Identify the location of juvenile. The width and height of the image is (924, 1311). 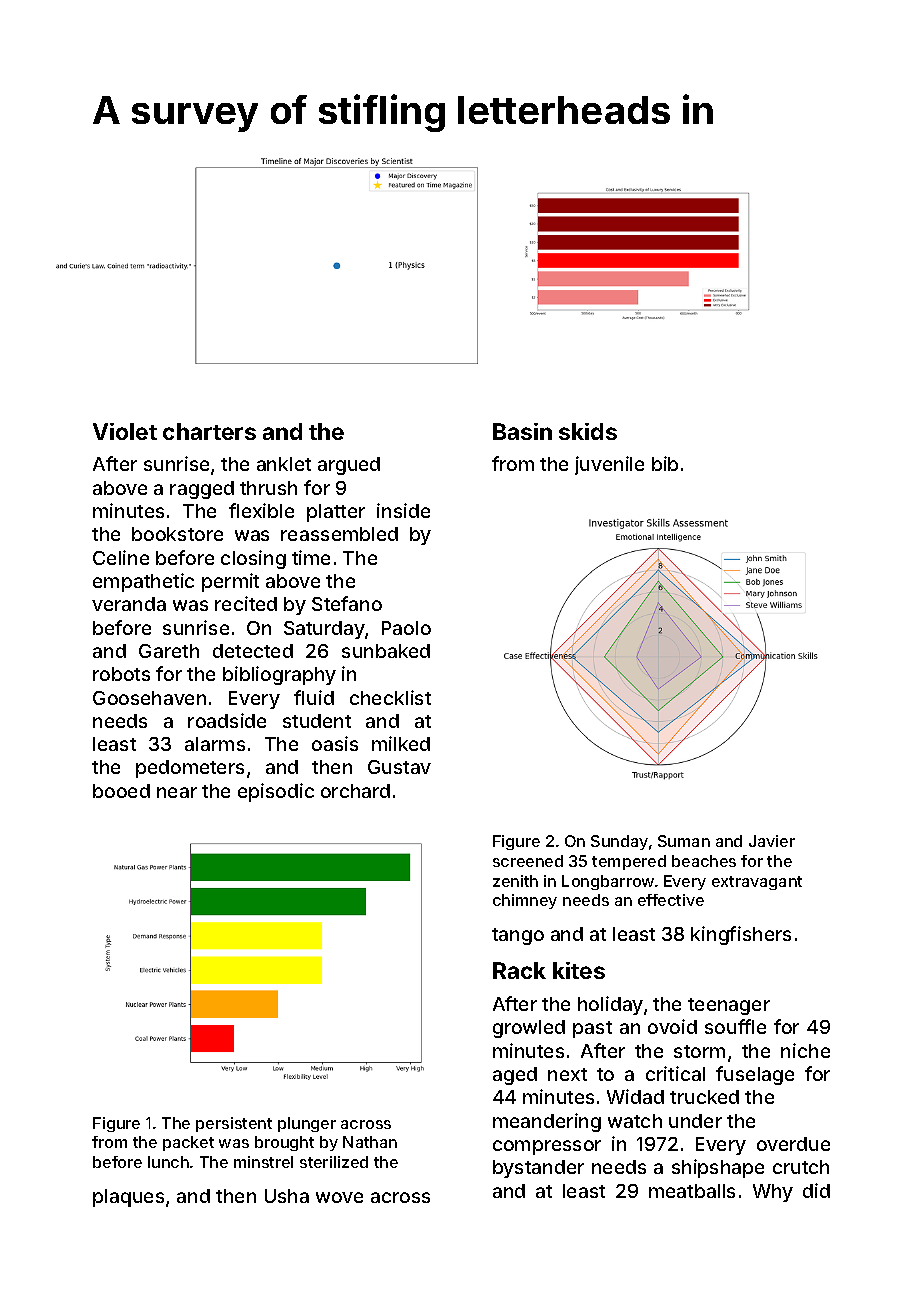
(609, 465).
